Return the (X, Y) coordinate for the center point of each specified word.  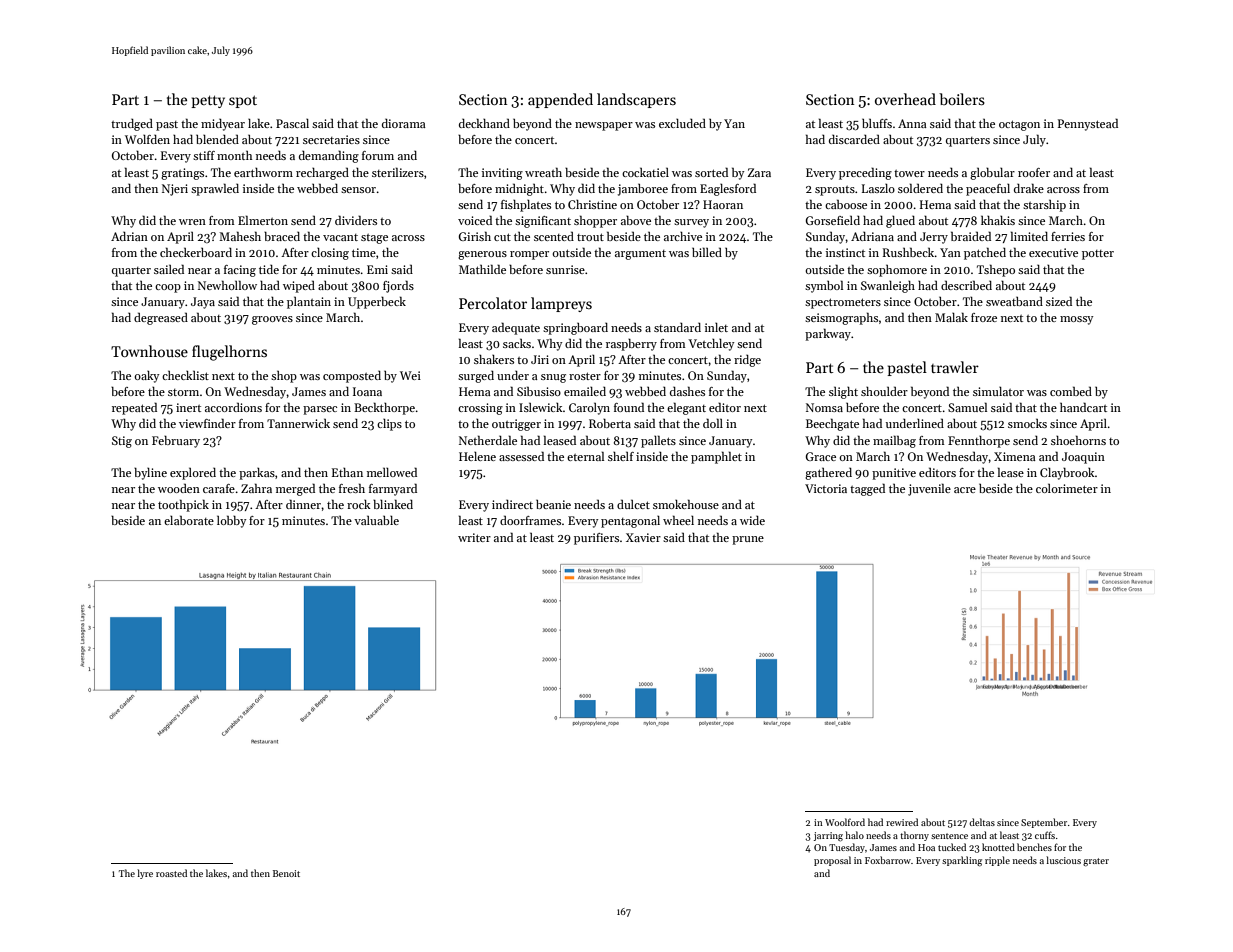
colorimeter (1067, 488)
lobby (232, 521)
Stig (122, 442)
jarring (828, 837)
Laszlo (878, 188)
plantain (309, 302)
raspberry (631, 344)
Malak (951, 317)
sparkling (962, 861)
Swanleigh (888, 287)
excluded (682, 123)
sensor (358, 190)
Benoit (286, 873)
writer (474, 537)
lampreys (561, 304)
